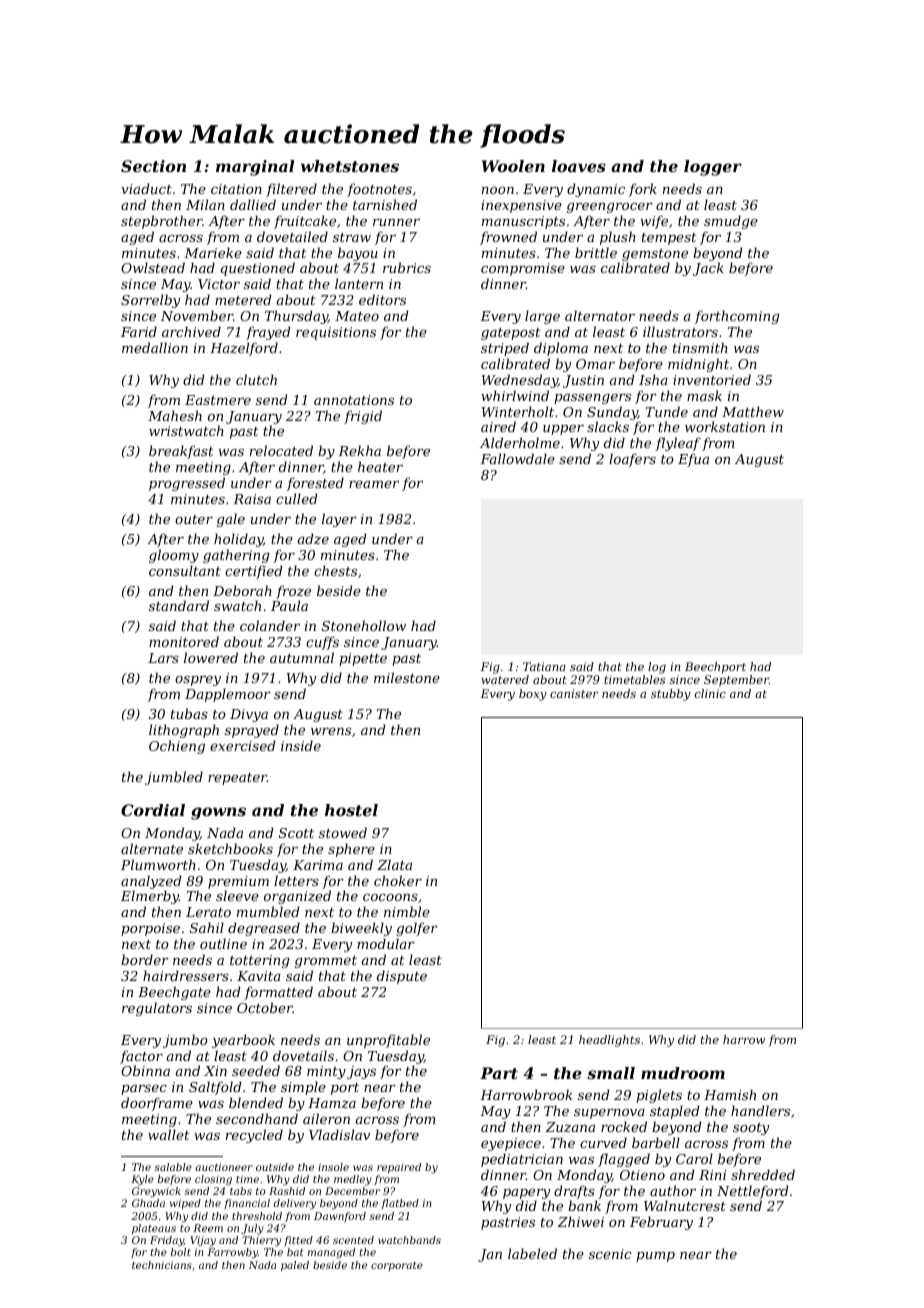 The width and height of the page is (924, 1308). Describe the element at coordinates (335, 570) in the page. I see `chests` at that location.
